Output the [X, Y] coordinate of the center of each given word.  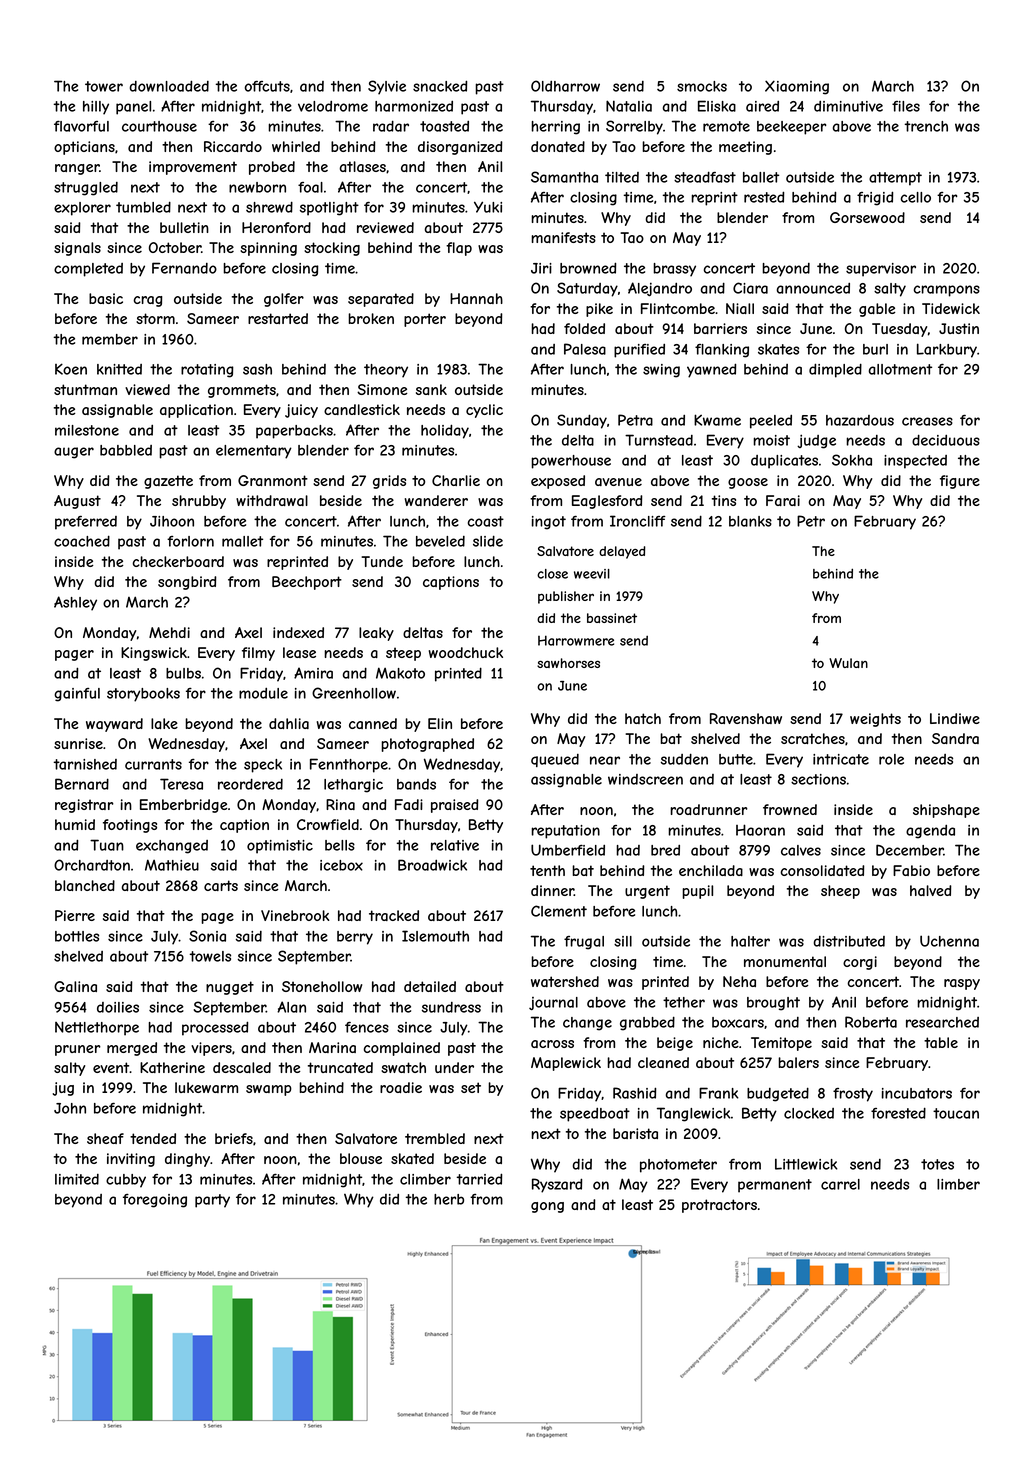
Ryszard [557, 1185]
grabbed [647, 1023]
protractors [719, 1206]
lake [164, 723]
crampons [947, 291]
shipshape [946, 811]
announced [813, 288]
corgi [860, 963]
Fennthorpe [349, 765]
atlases [362, 166]
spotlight [329, 209]
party [212, 1201]
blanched [85, 885]
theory [386, 371]
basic [106, 298]
